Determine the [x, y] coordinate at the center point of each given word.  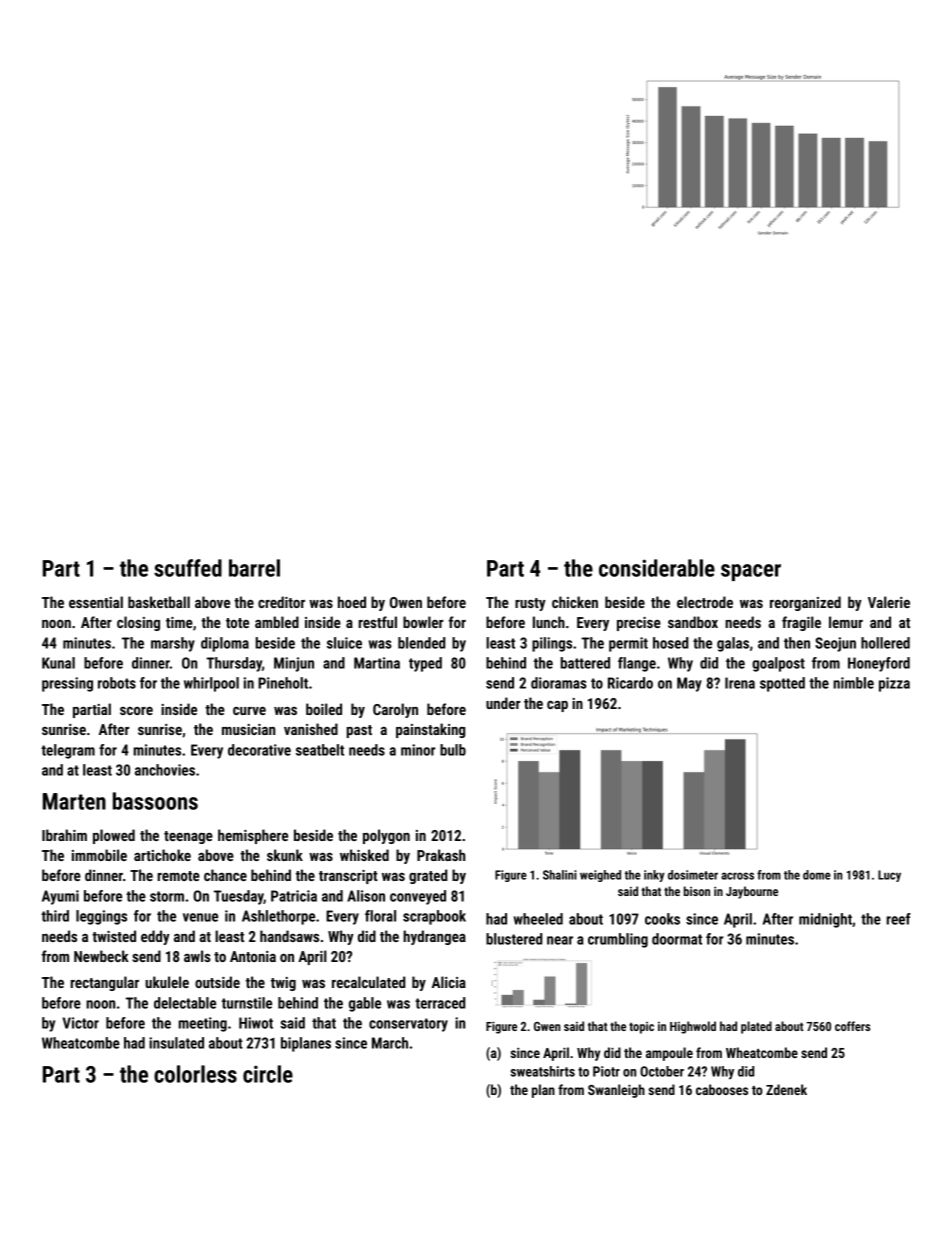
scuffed [188, 568]
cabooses [722, 1089]
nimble [853, 683]
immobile [99, 855]
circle [268, 1074]
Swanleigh [616, 1091]
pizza [894, 684]
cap [557, 706]
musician [248, 729]
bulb [453, 750]
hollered [885, 643]
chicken [575, 602]
